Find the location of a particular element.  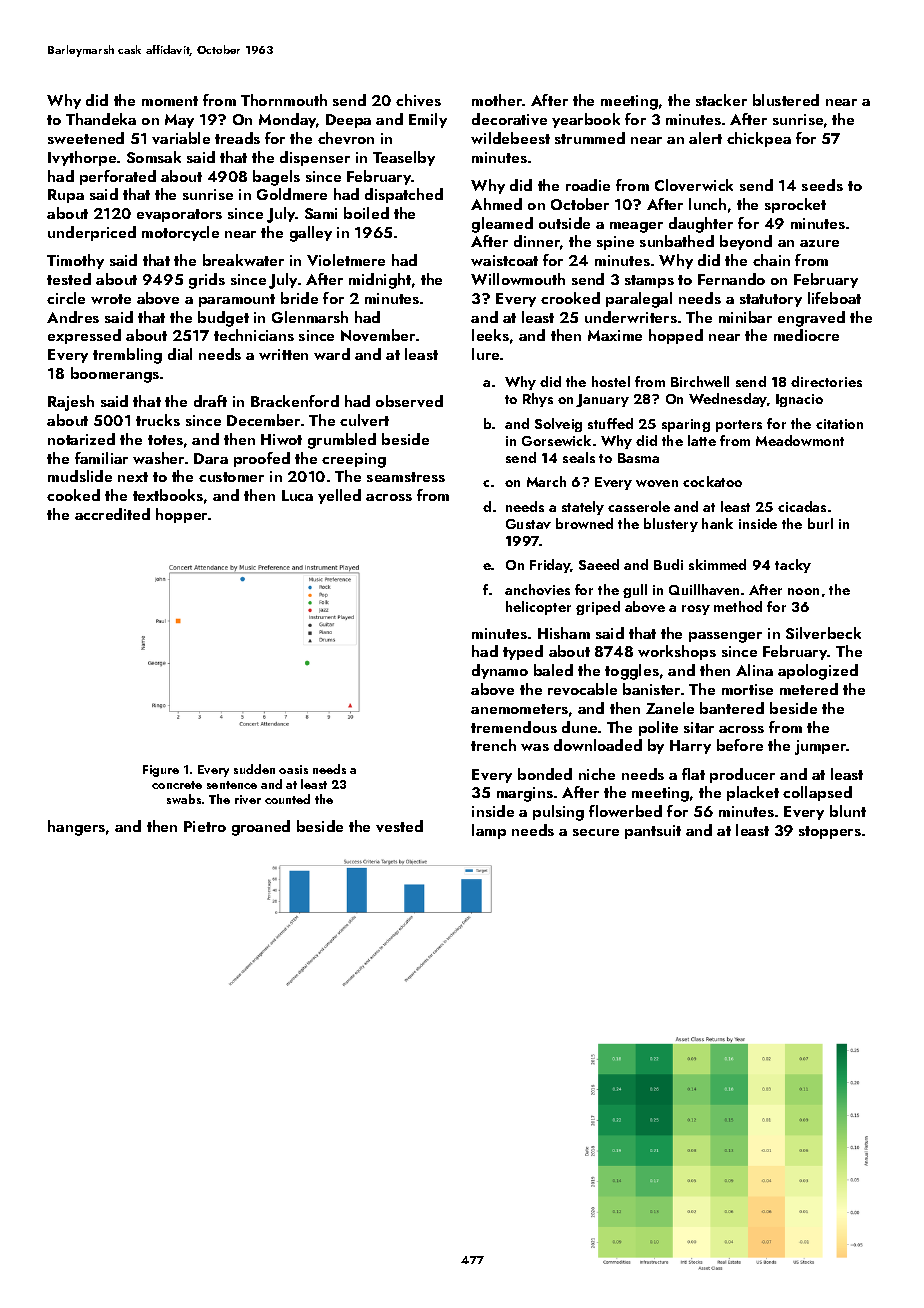

stamps is located at coordinates (649, 281).
